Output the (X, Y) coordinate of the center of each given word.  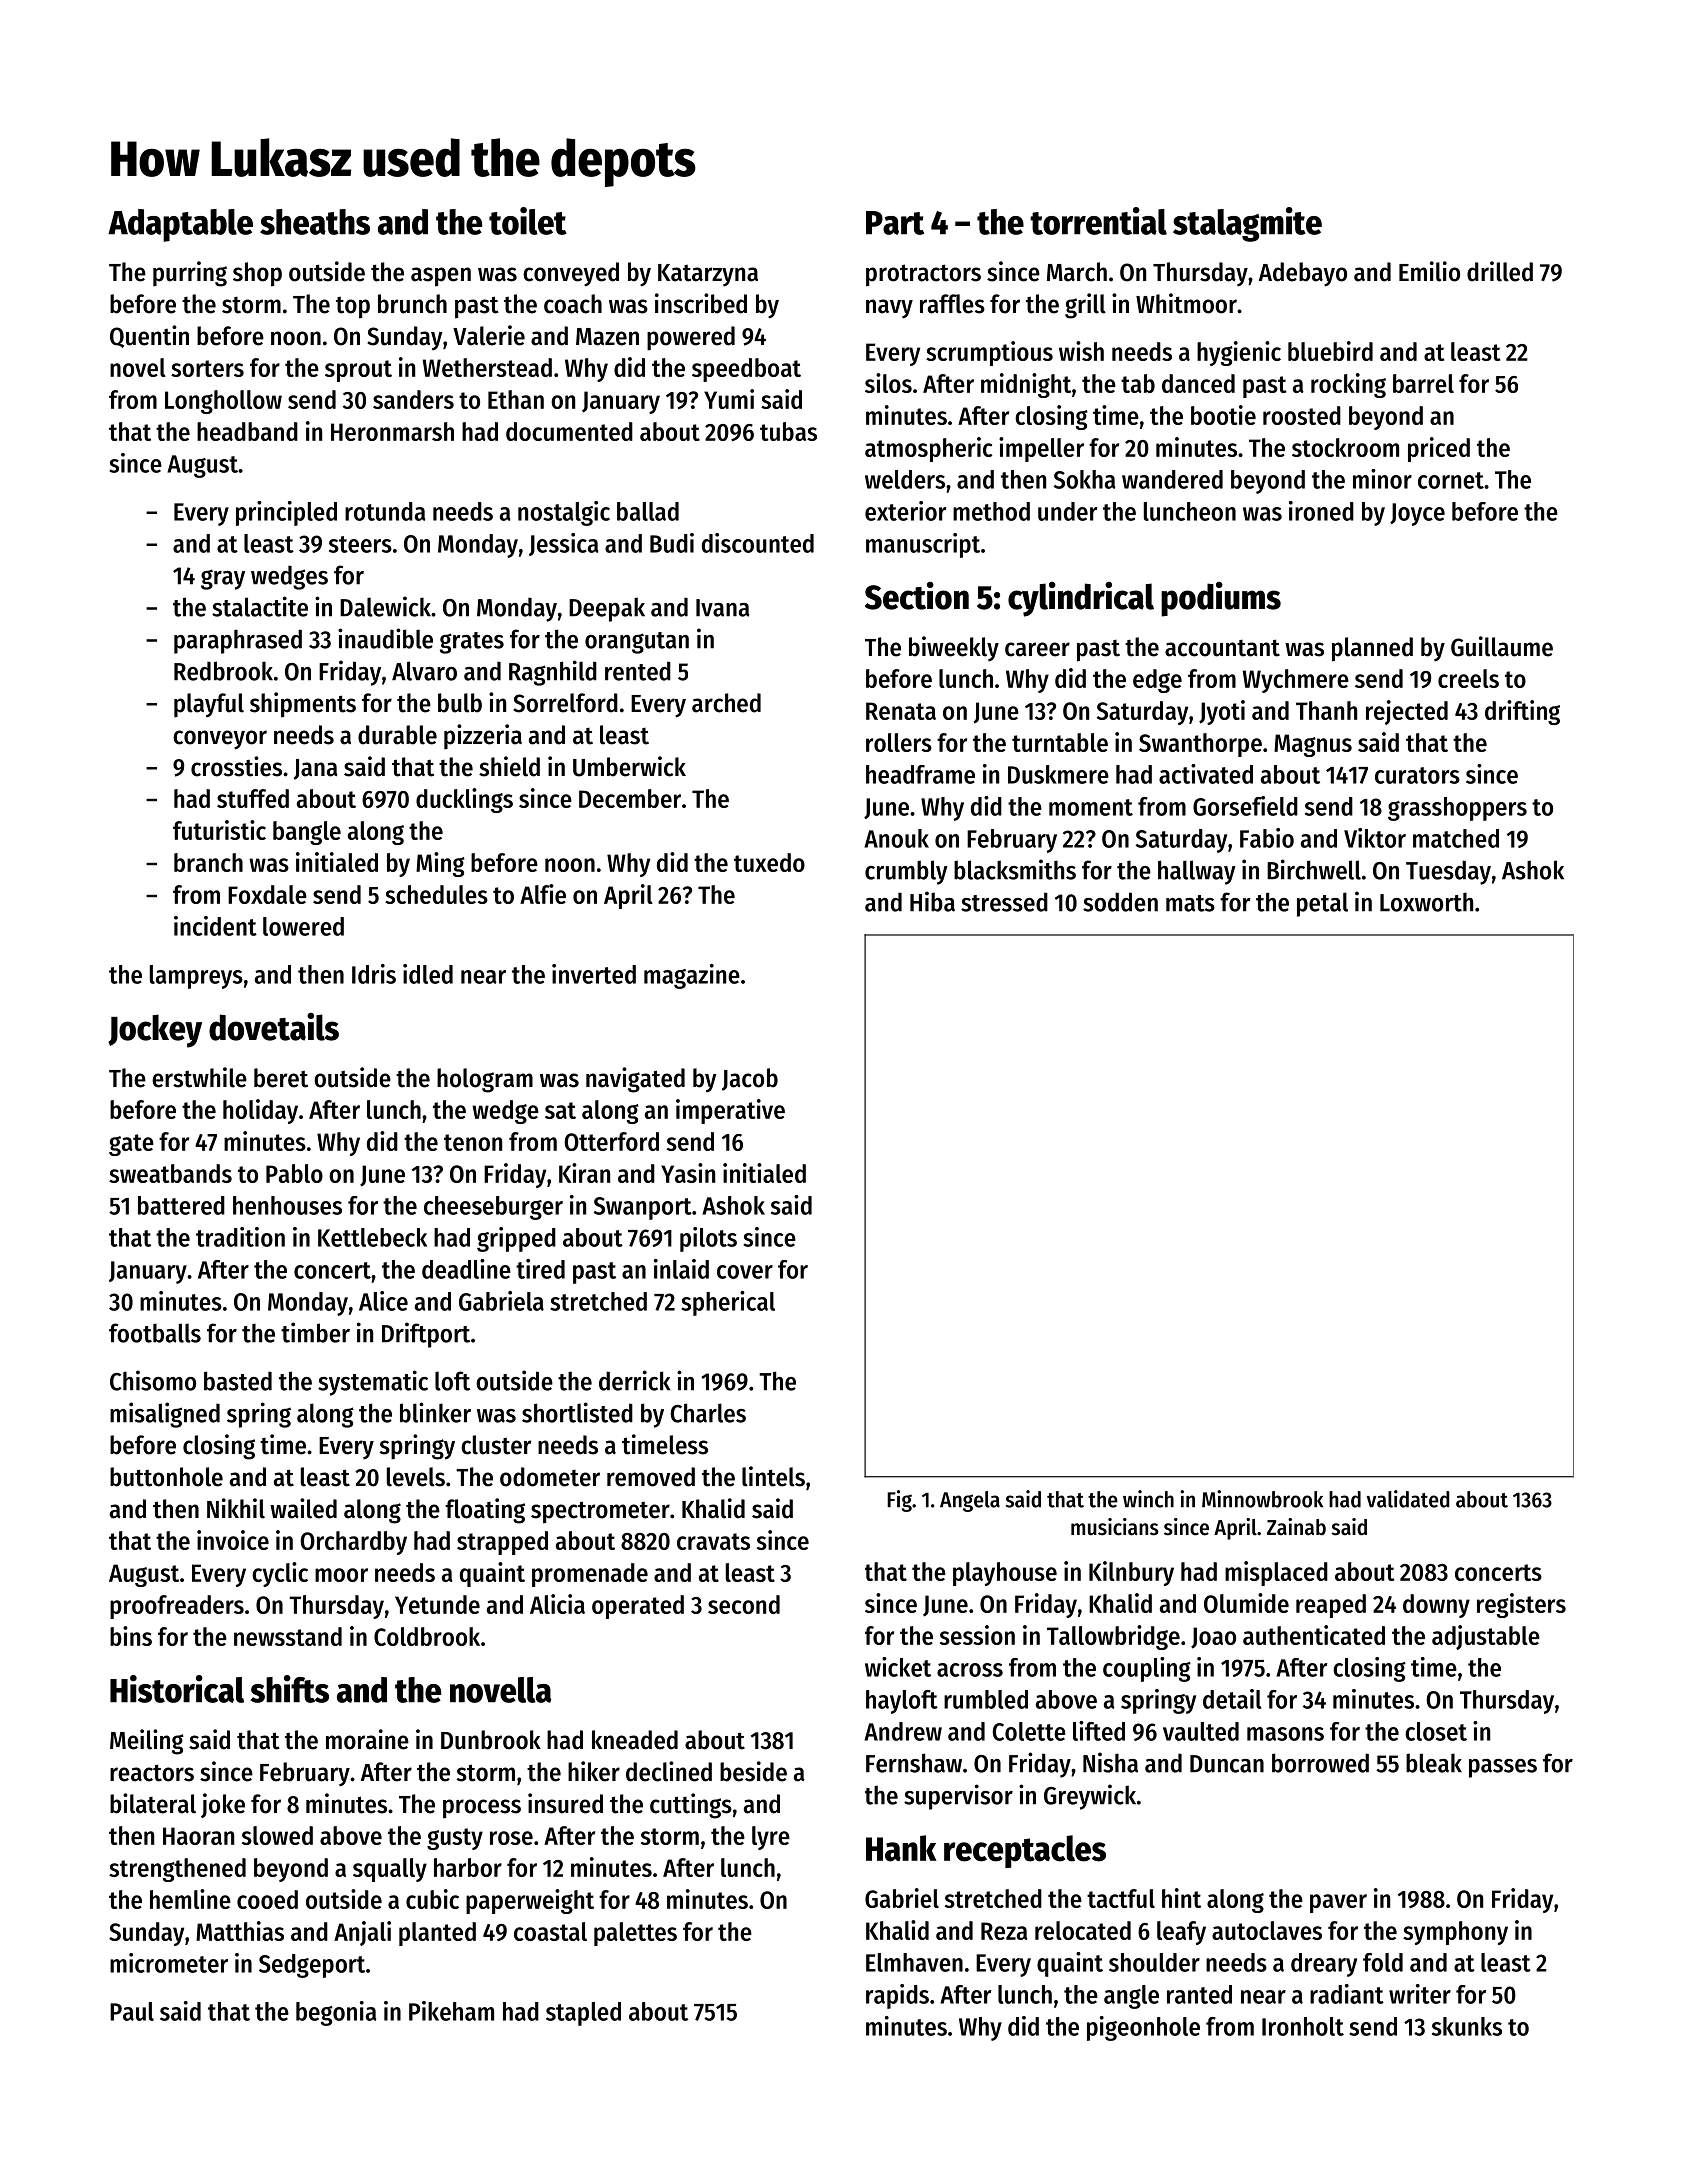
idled (428, 974)
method (991, 511)
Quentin (149, 336)
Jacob (750, 1079)
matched (1456, 838)
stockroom (1345, 447)
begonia (336, 2013)
